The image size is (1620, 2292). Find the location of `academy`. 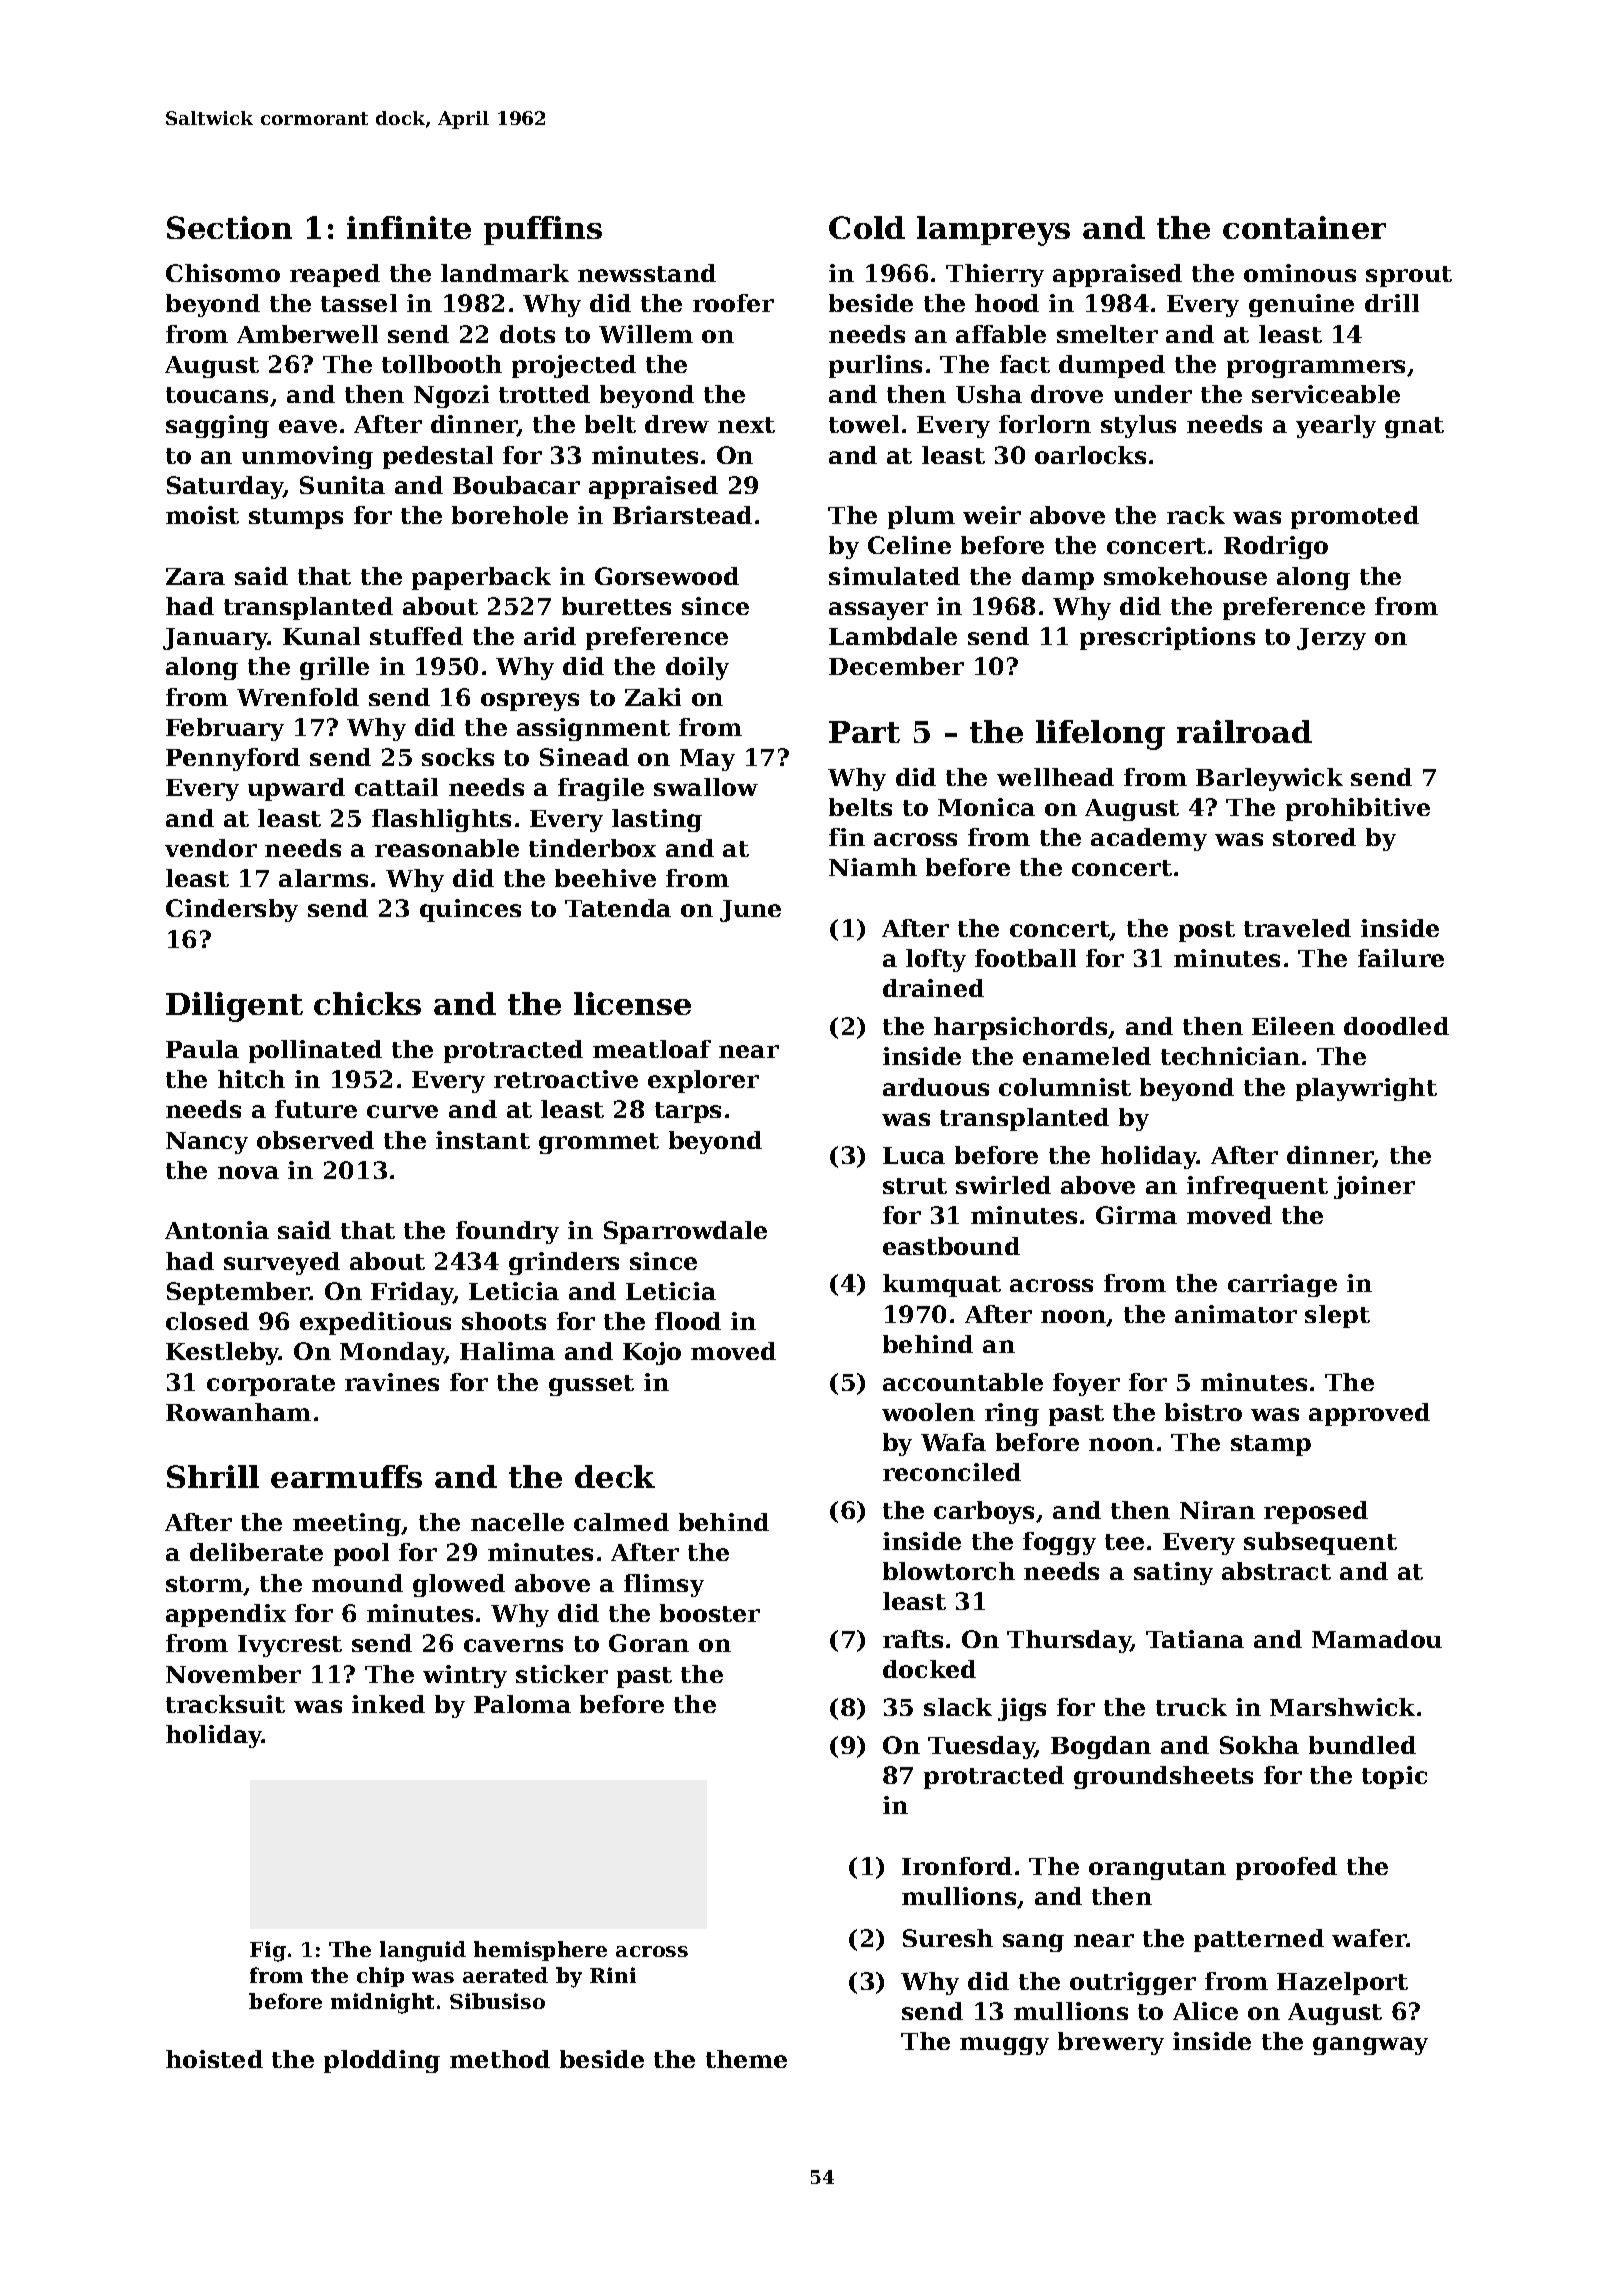

academy is located at coordinates (1149, 839).
